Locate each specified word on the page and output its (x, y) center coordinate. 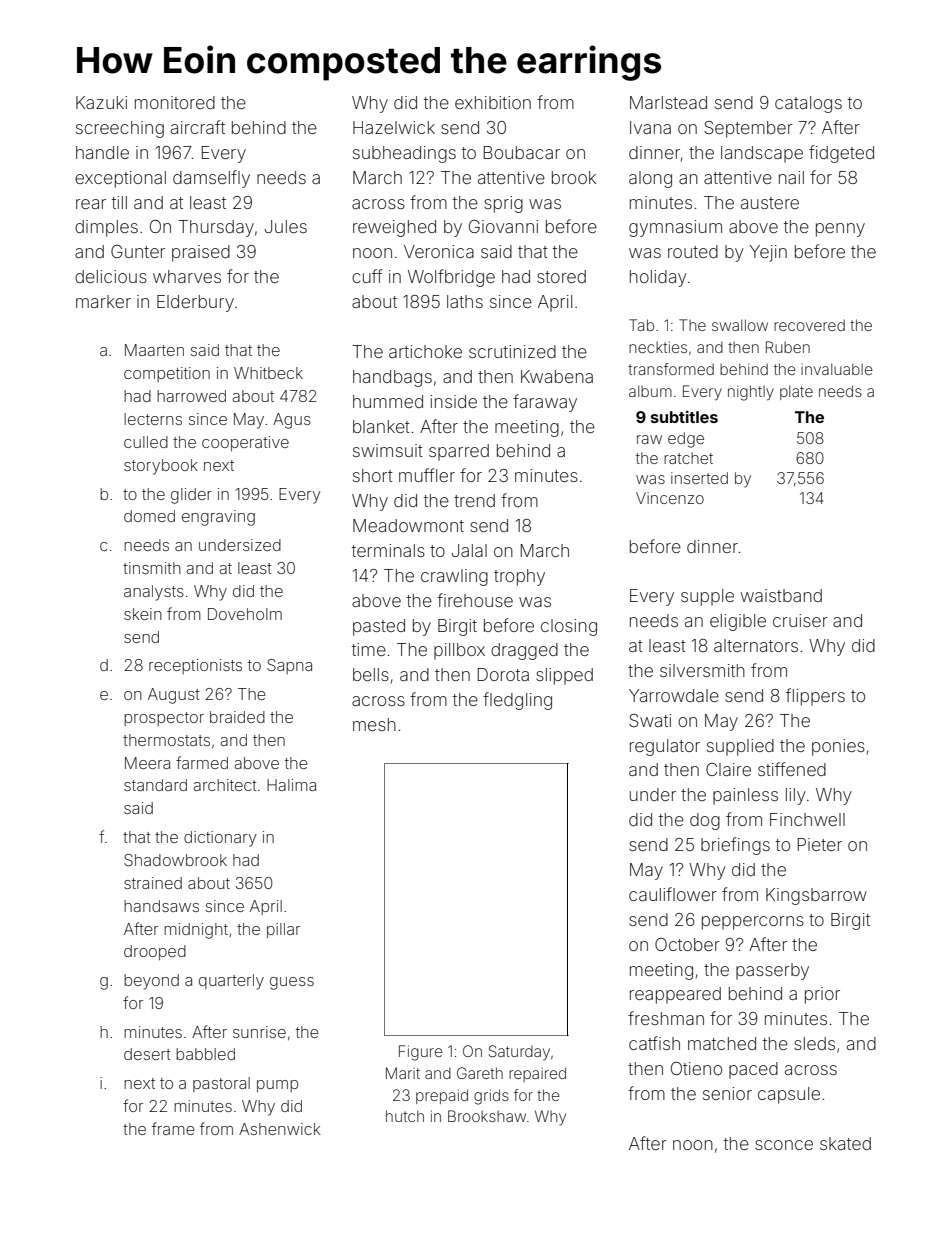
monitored (175, 102)
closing (569, 627)
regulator (665, 747)
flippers (815, 697)
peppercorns (753, 923)
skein (143, 614)
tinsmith (152, 568)
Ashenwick (280, 1129)
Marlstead (668, 102)
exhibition (493, 102)
